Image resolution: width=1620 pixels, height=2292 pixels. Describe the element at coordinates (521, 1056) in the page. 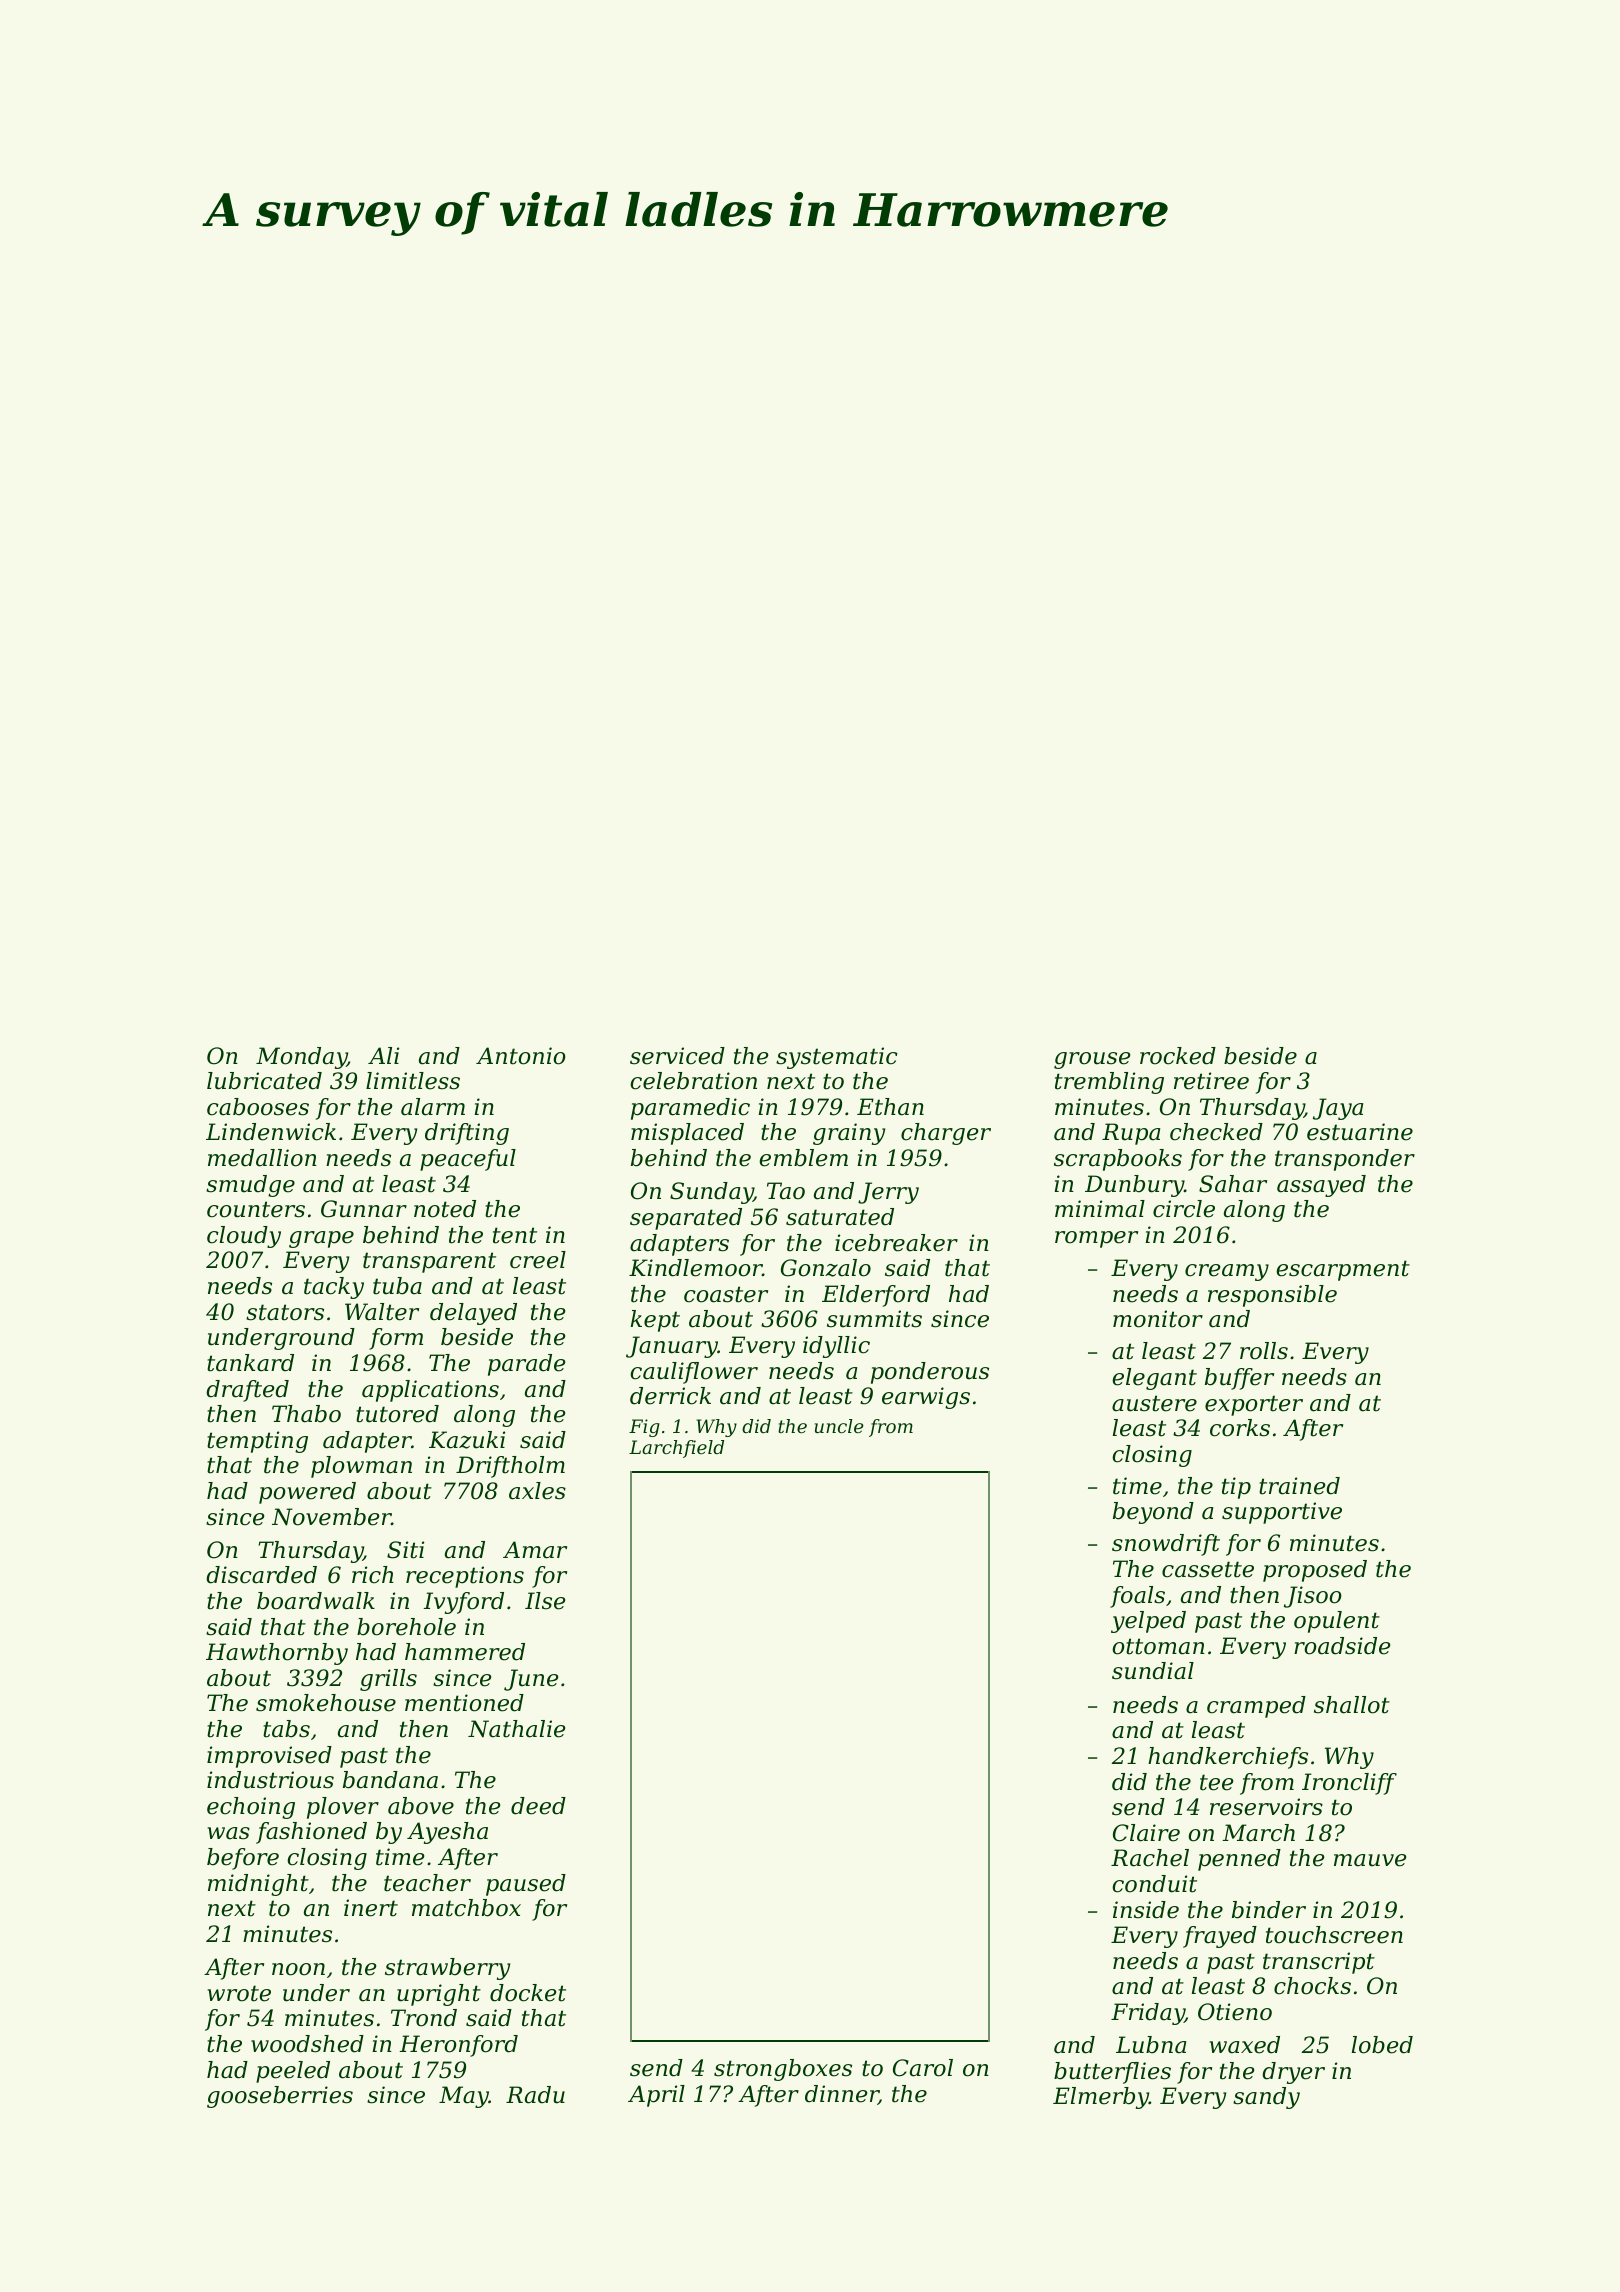

I see `Antonio` at that location.
